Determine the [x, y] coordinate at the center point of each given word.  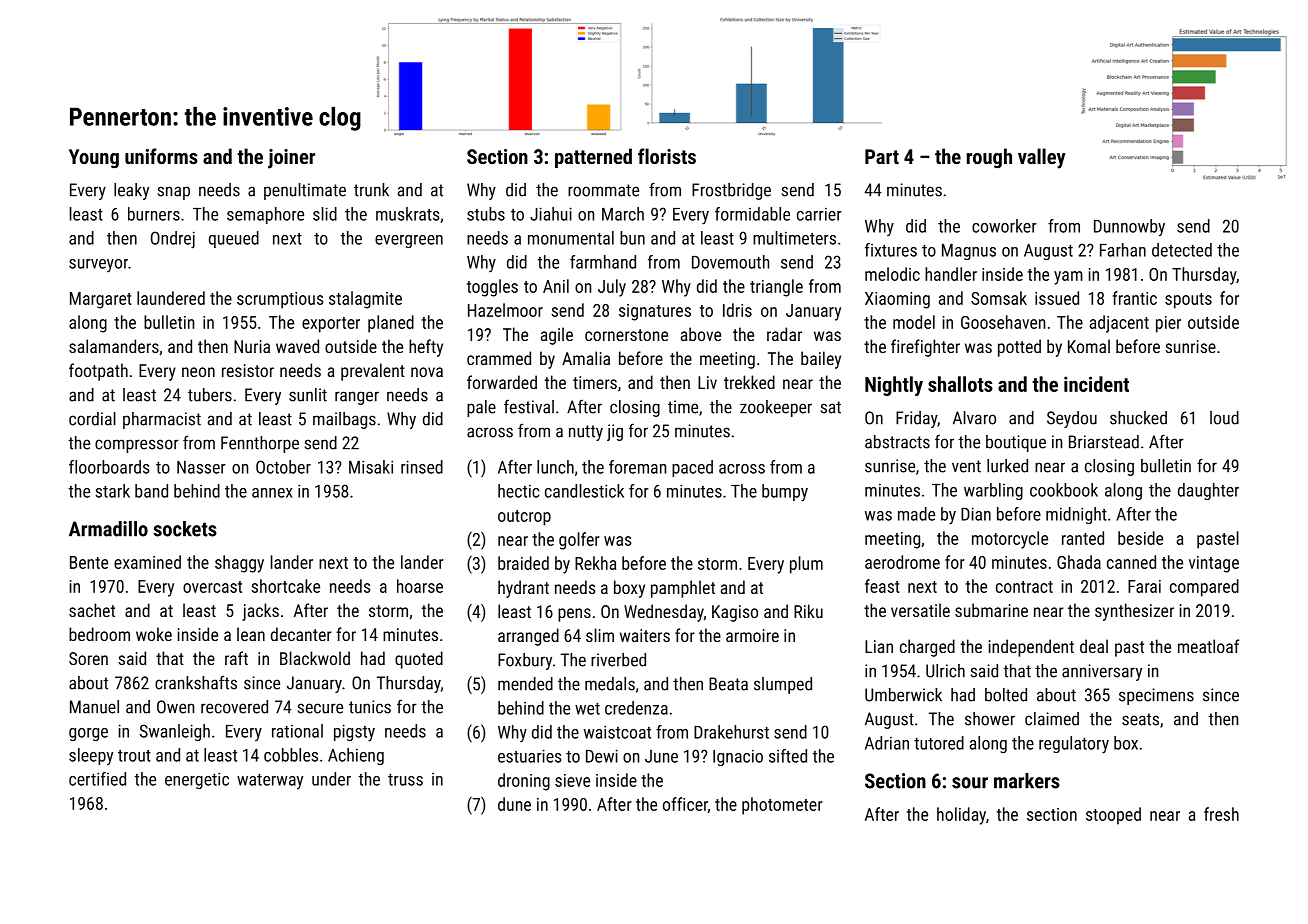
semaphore [265, 215]
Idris [737, 310]
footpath [98, 372]
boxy [629, 589]
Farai [1144, 586]
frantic [1134, 298]
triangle [776, 288]
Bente [89, 562]
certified [97, 779]
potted [1019, 348]
